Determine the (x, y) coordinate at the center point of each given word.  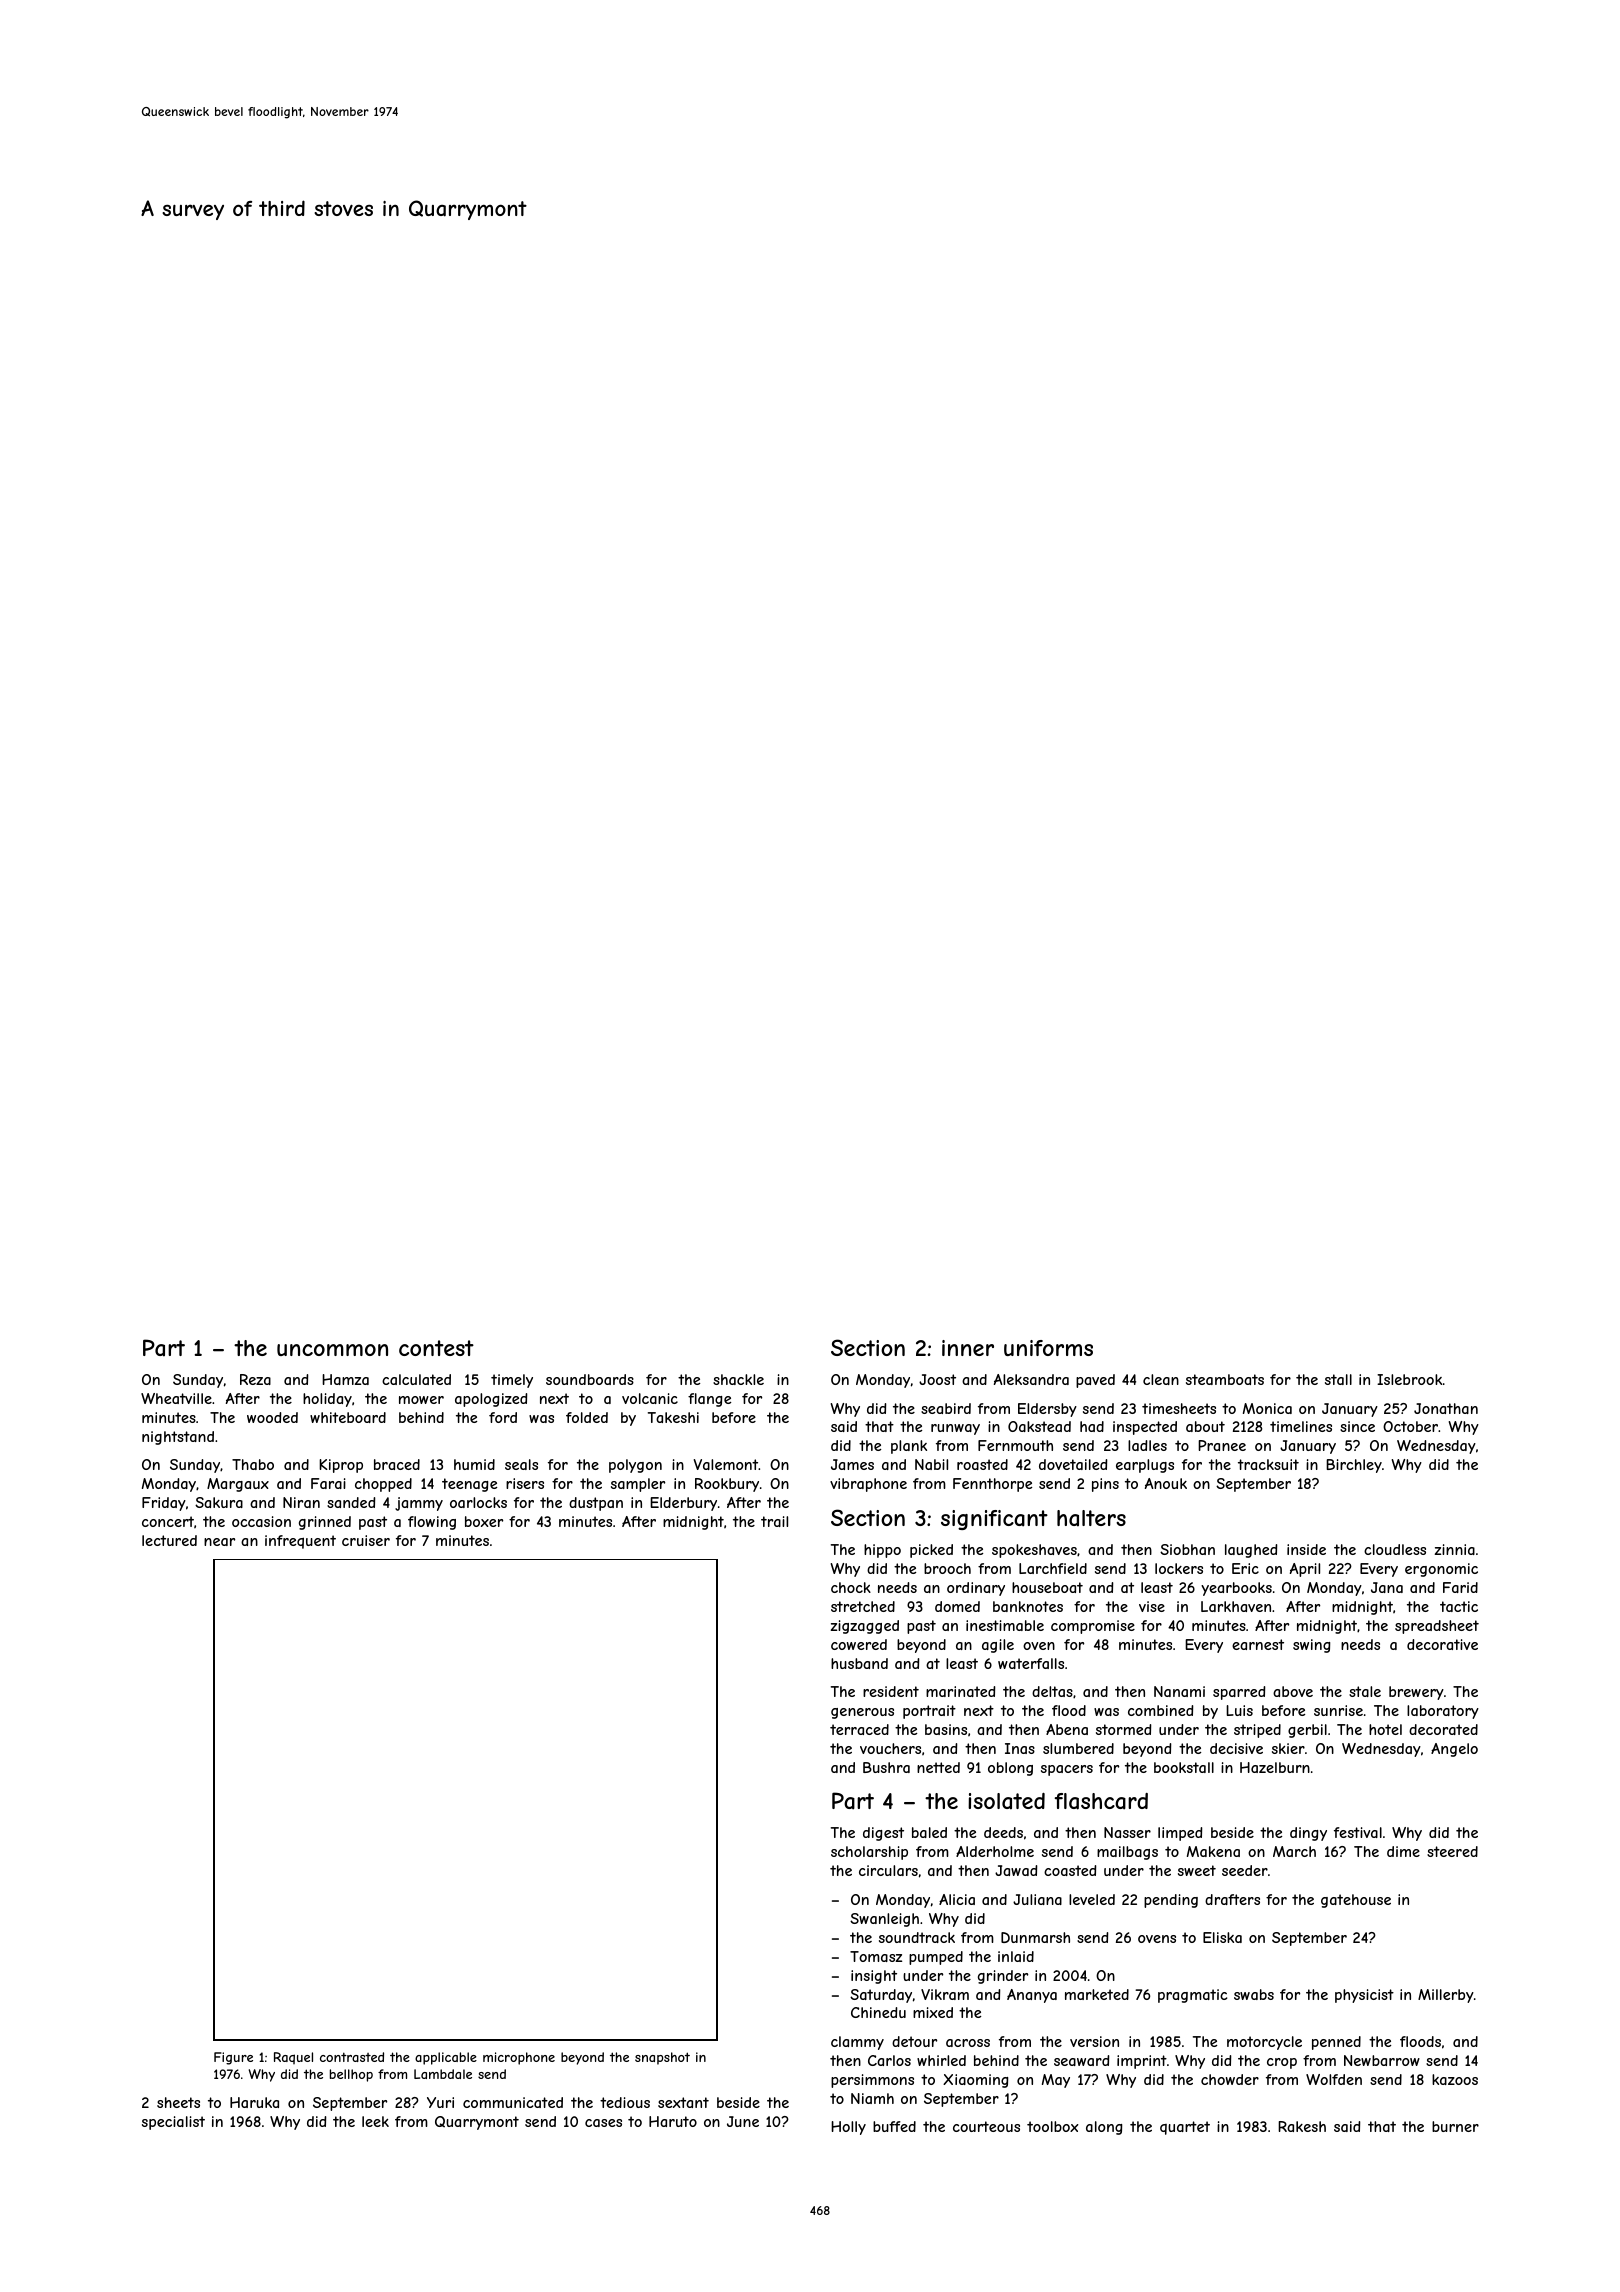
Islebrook (1410, 1379)
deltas (1052, 1691)
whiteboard (348, 1417)
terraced (859, 1729)
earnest (1258, 1644)
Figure (233, 2058)
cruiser (366, 1540)
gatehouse (1356, 1901)
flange (709, 1400)
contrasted (352, 2057)
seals (521, 1464)
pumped (936, 1958)
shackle (738, 1379)
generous (862, 1713)
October (1410, 1426)
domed (957, 1606)
